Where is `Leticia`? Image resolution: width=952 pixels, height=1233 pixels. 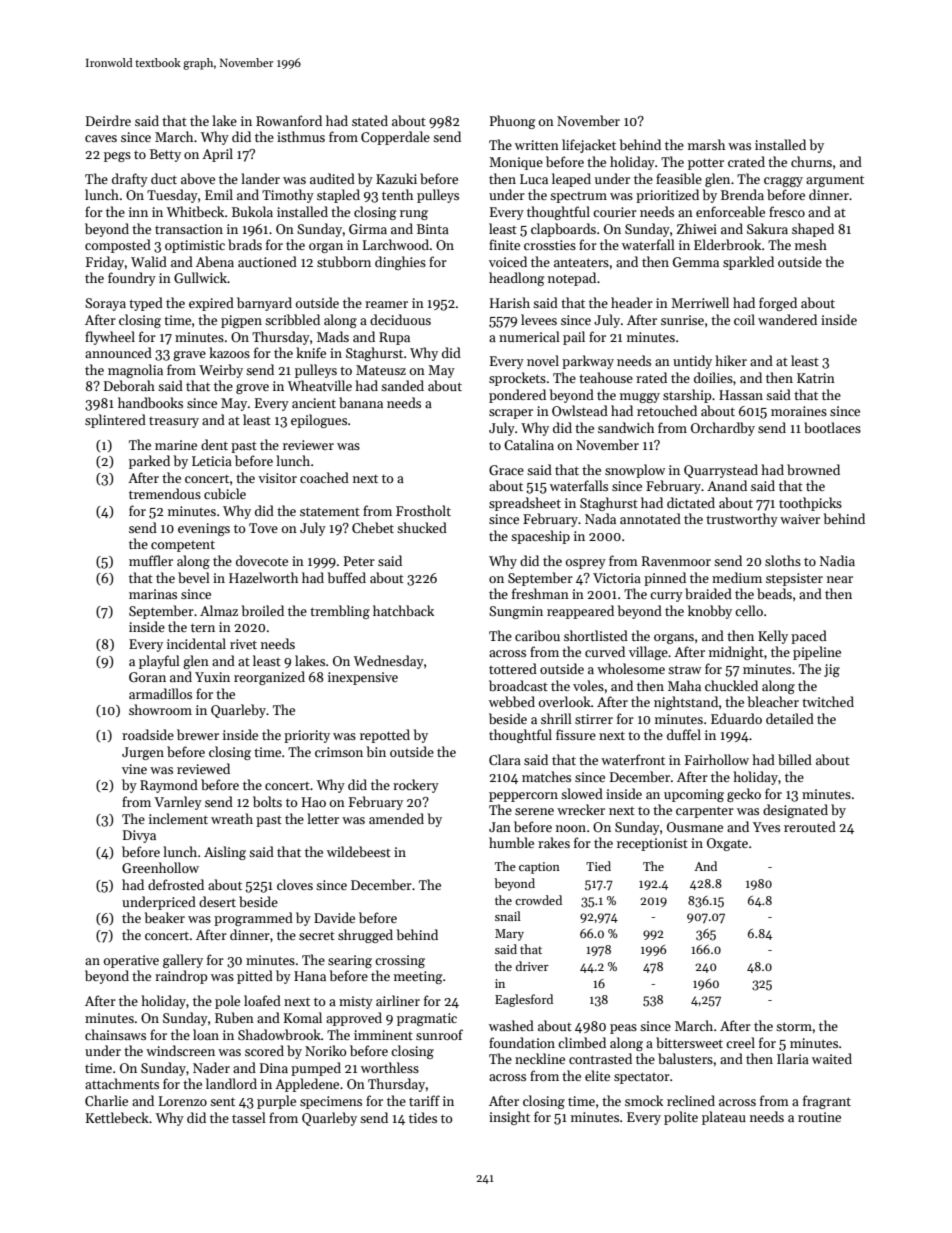 Leticia is located at coordinates (212, 461).
